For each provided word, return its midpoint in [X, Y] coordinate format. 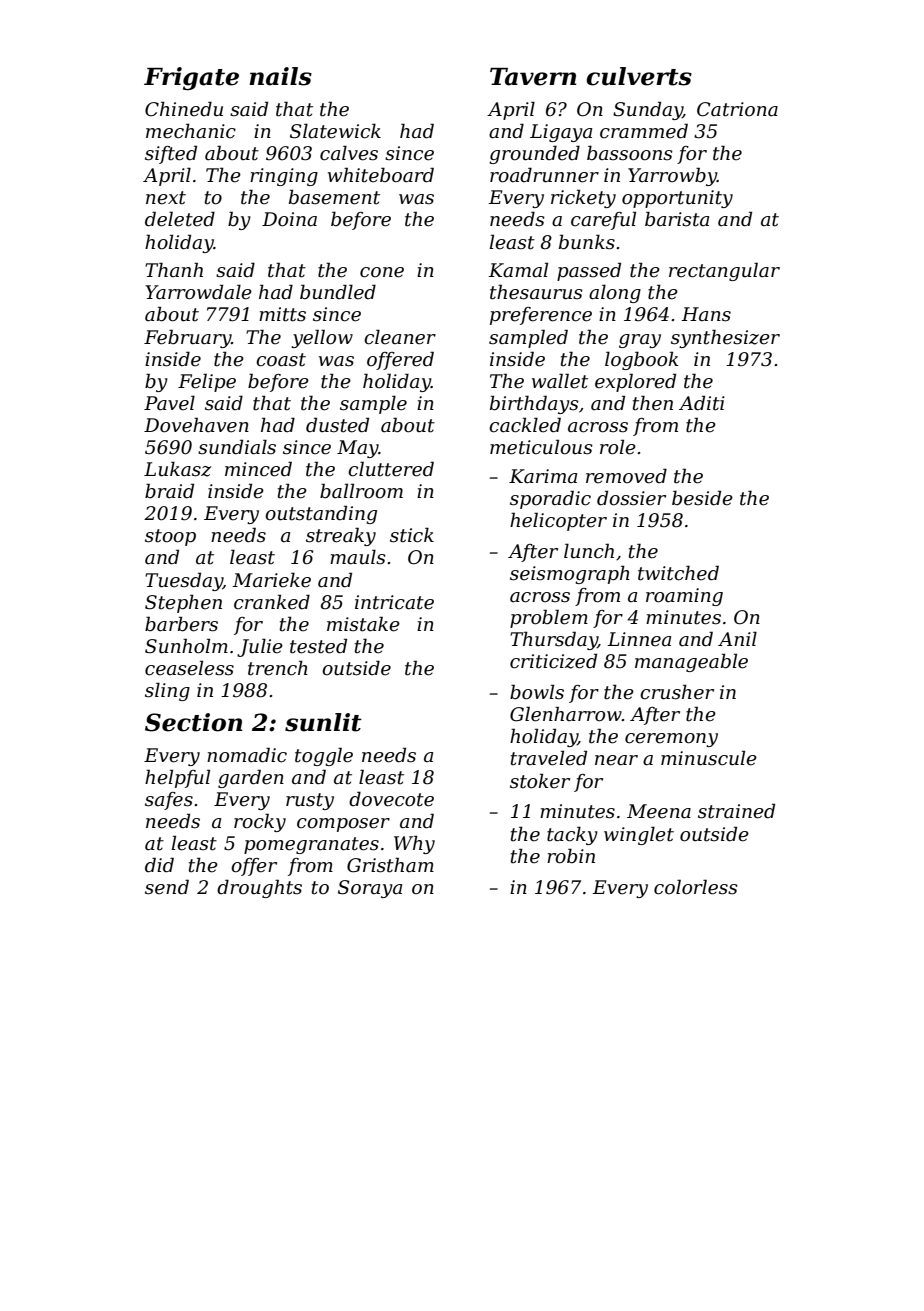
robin [571, 856]
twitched [678, 573]
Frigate [191, 78]
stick [412, 535]
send [167, 887]
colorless [696, 887]
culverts [639, 76]
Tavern [533, 77]
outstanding [321, 514]
